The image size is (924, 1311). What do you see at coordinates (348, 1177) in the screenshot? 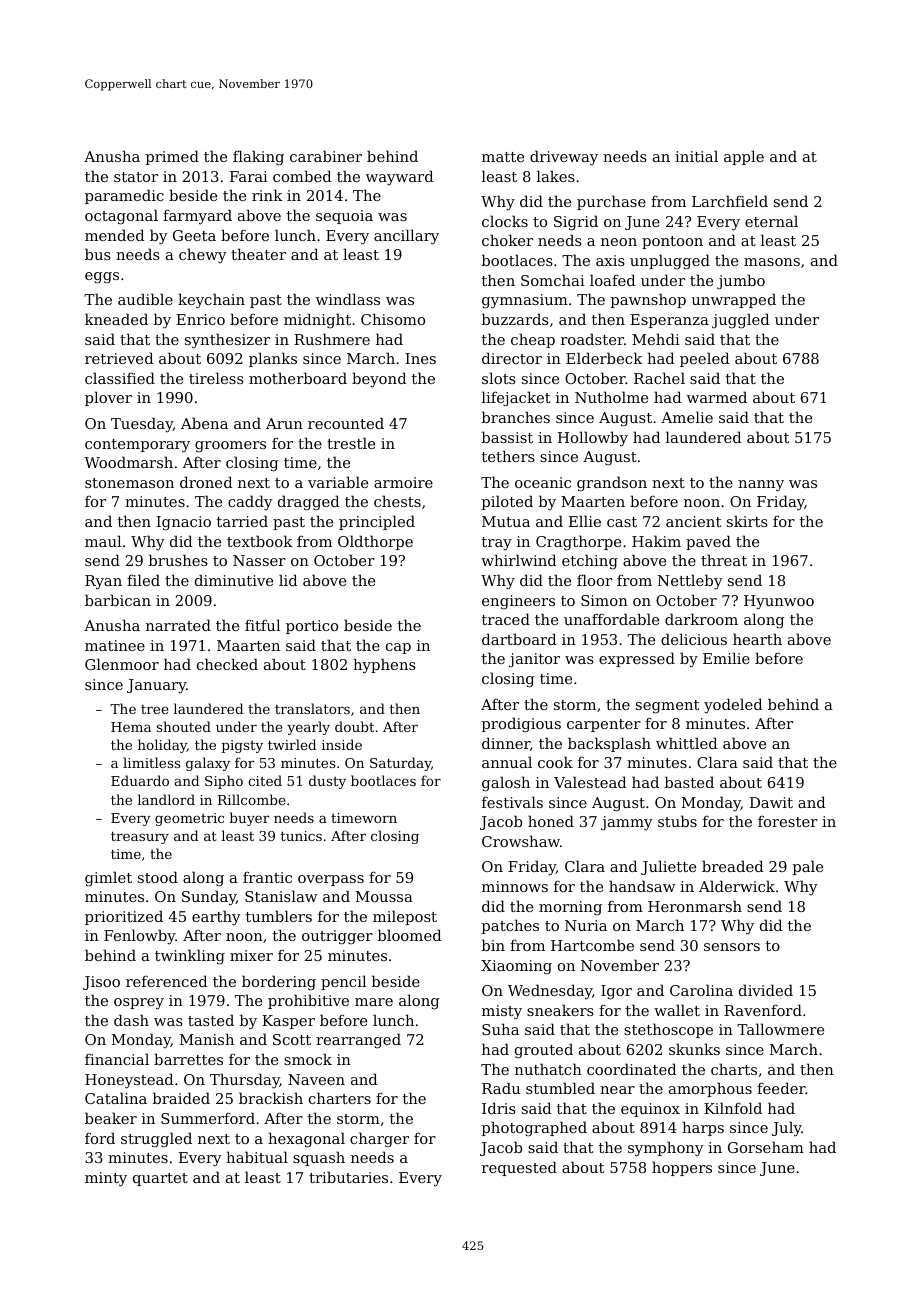
I see `tributaries` at bounding box center [348, 1177].
